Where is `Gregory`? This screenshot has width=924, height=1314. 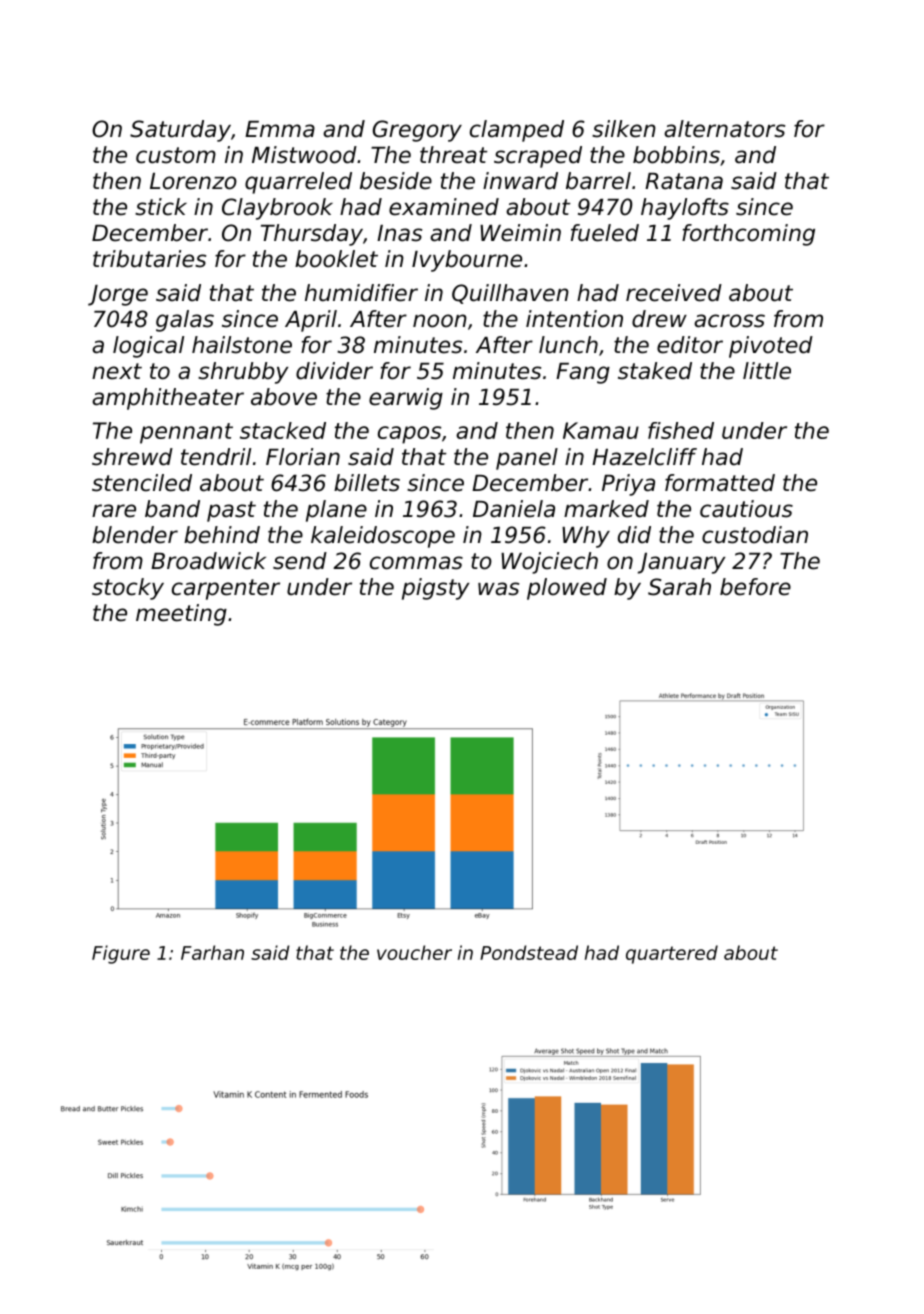 Gregory is located at coordinates (417, 131).
